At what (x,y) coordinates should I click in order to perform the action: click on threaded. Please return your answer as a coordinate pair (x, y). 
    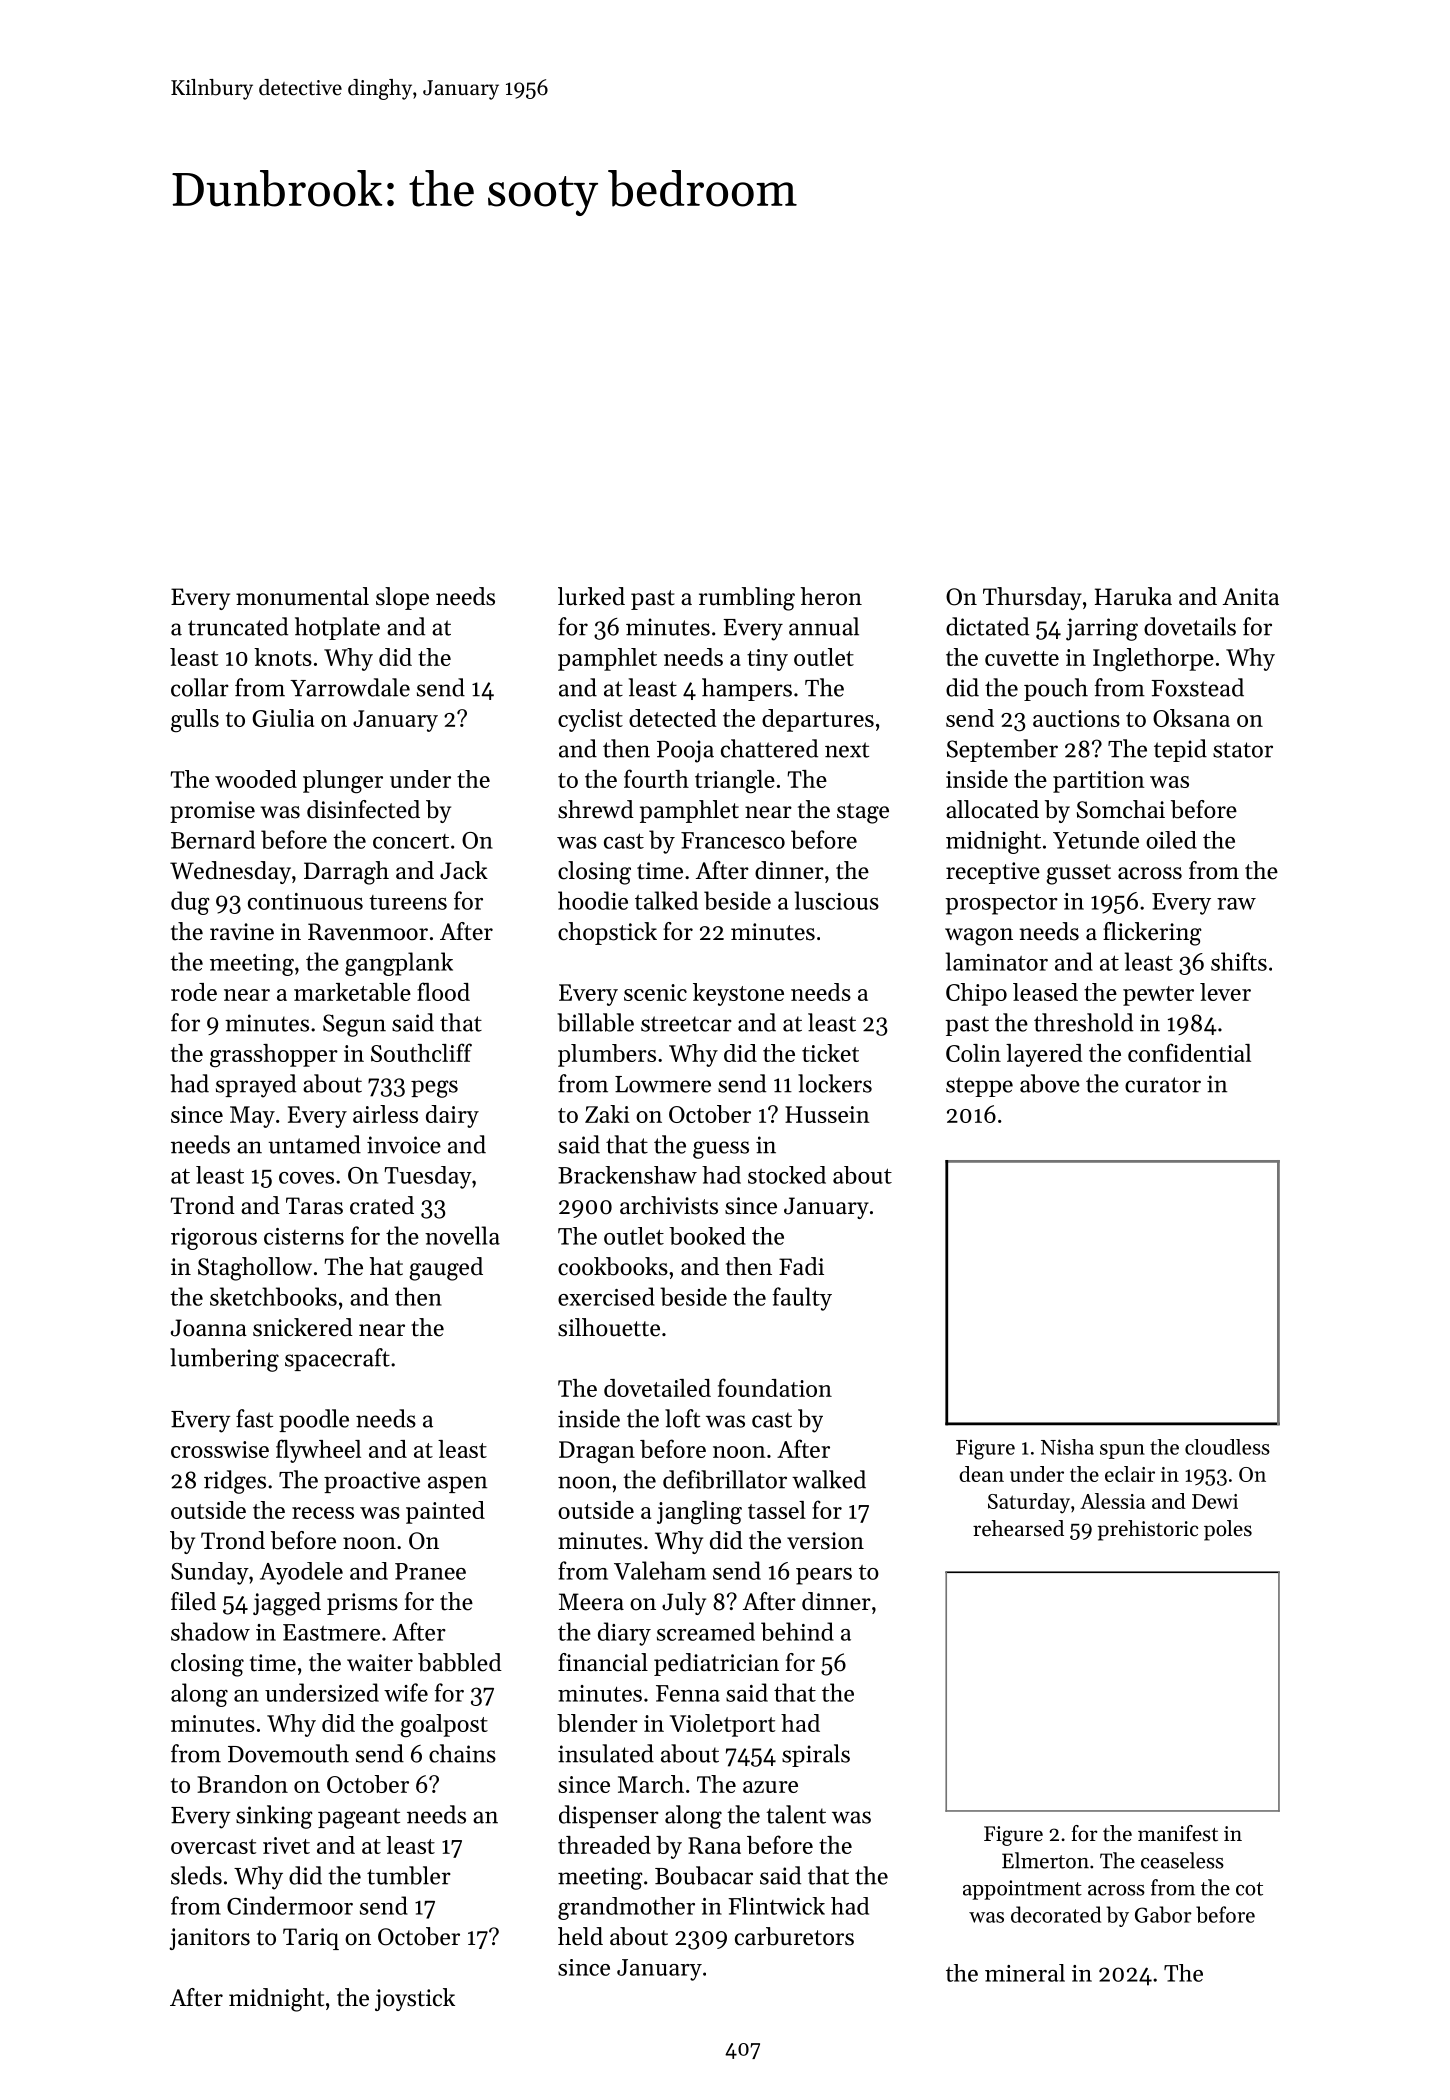
    Looking at the image, I should click on (604, 1845).
